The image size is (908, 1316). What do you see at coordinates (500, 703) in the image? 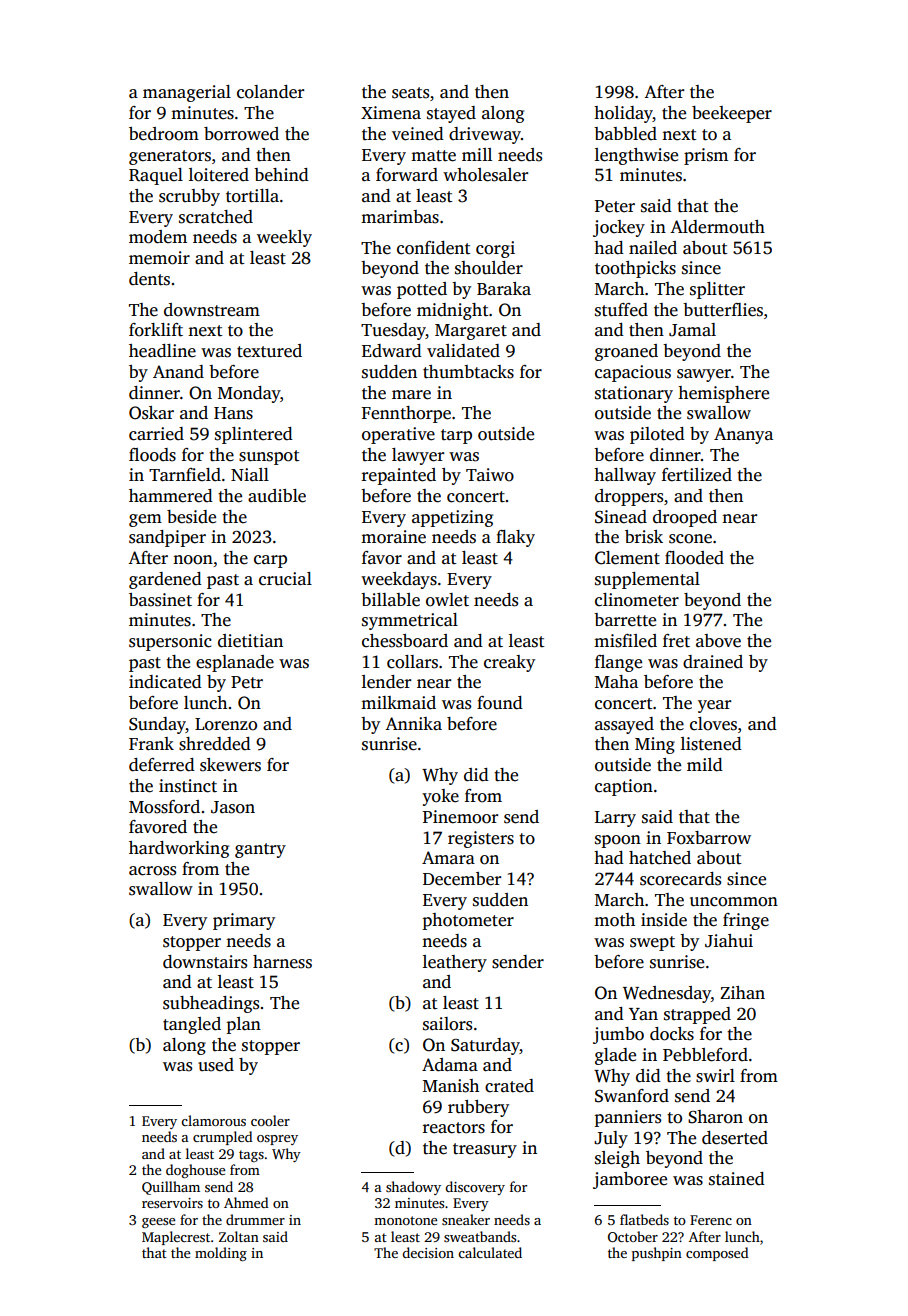
I see `found` at bounding box center [500, 703].
